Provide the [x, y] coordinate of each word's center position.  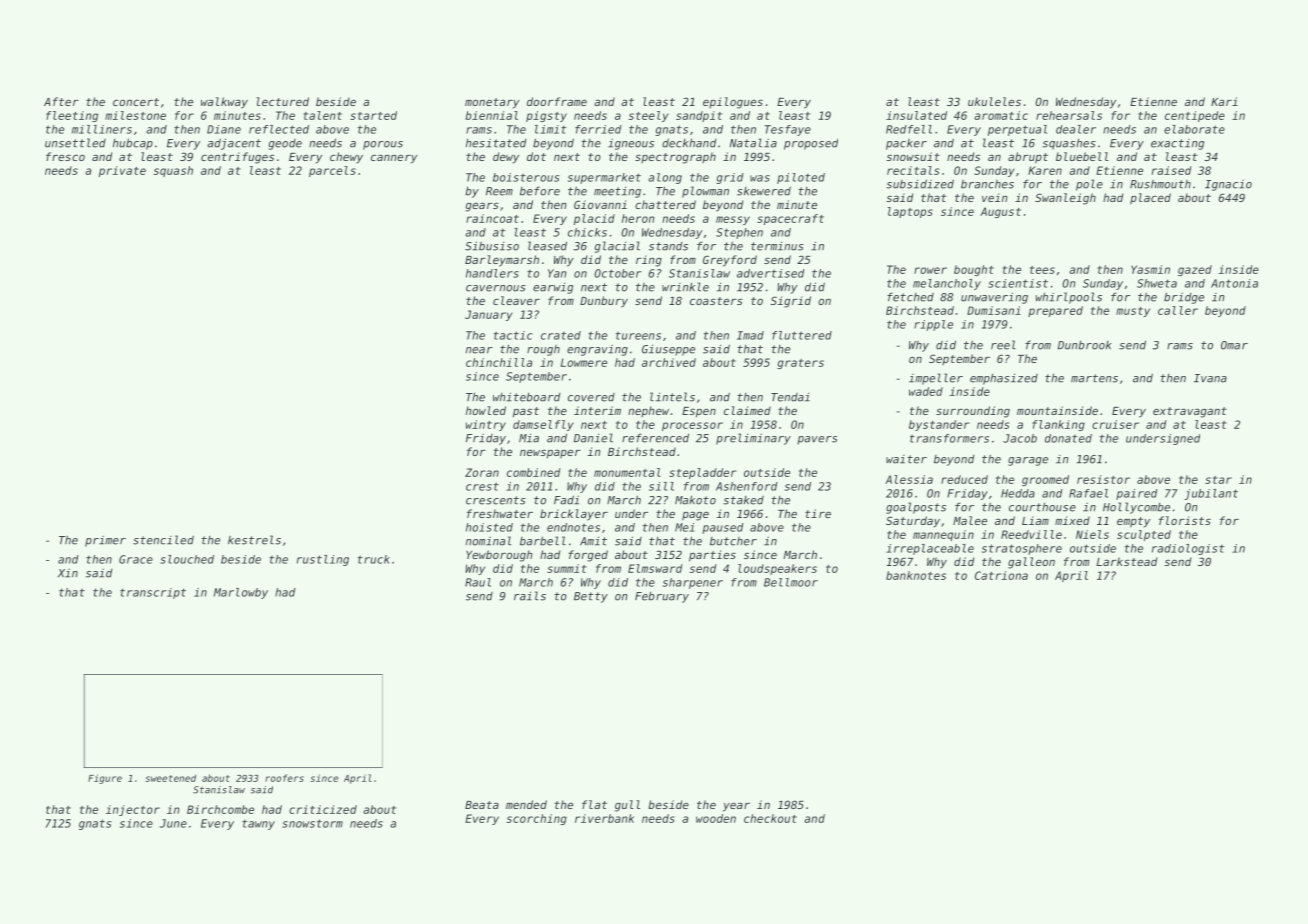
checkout [770, 818]
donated [1068, 438]
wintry [486, 425]
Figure [105, 779]
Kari [1224, 101]
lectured [282, 101]
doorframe [557, 101]
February [662, 597]
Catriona [1001, 575]
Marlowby [241, 593]
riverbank [604, 818]
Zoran [482, 472]
